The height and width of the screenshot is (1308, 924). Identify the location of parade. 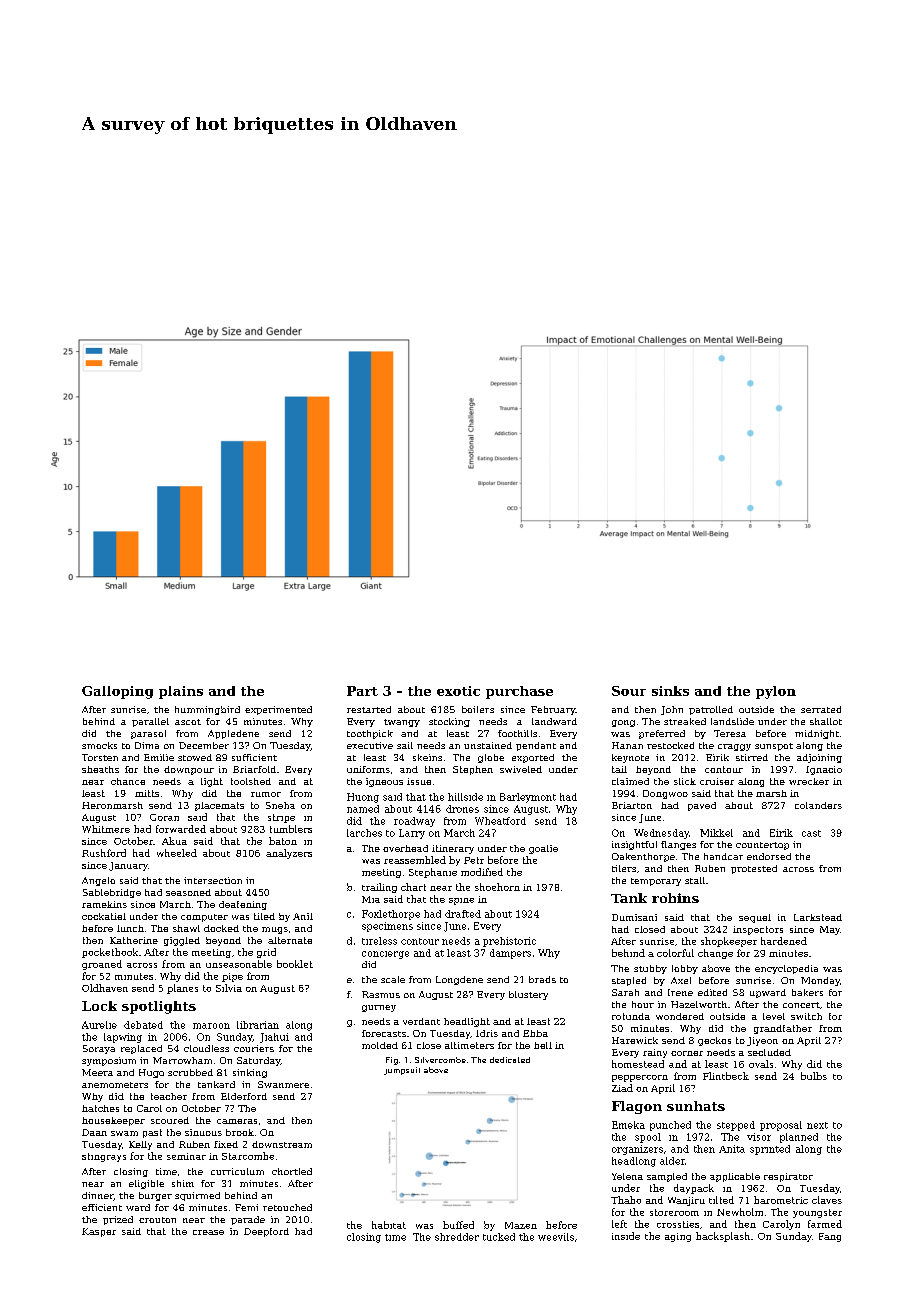
(248, 1220).
